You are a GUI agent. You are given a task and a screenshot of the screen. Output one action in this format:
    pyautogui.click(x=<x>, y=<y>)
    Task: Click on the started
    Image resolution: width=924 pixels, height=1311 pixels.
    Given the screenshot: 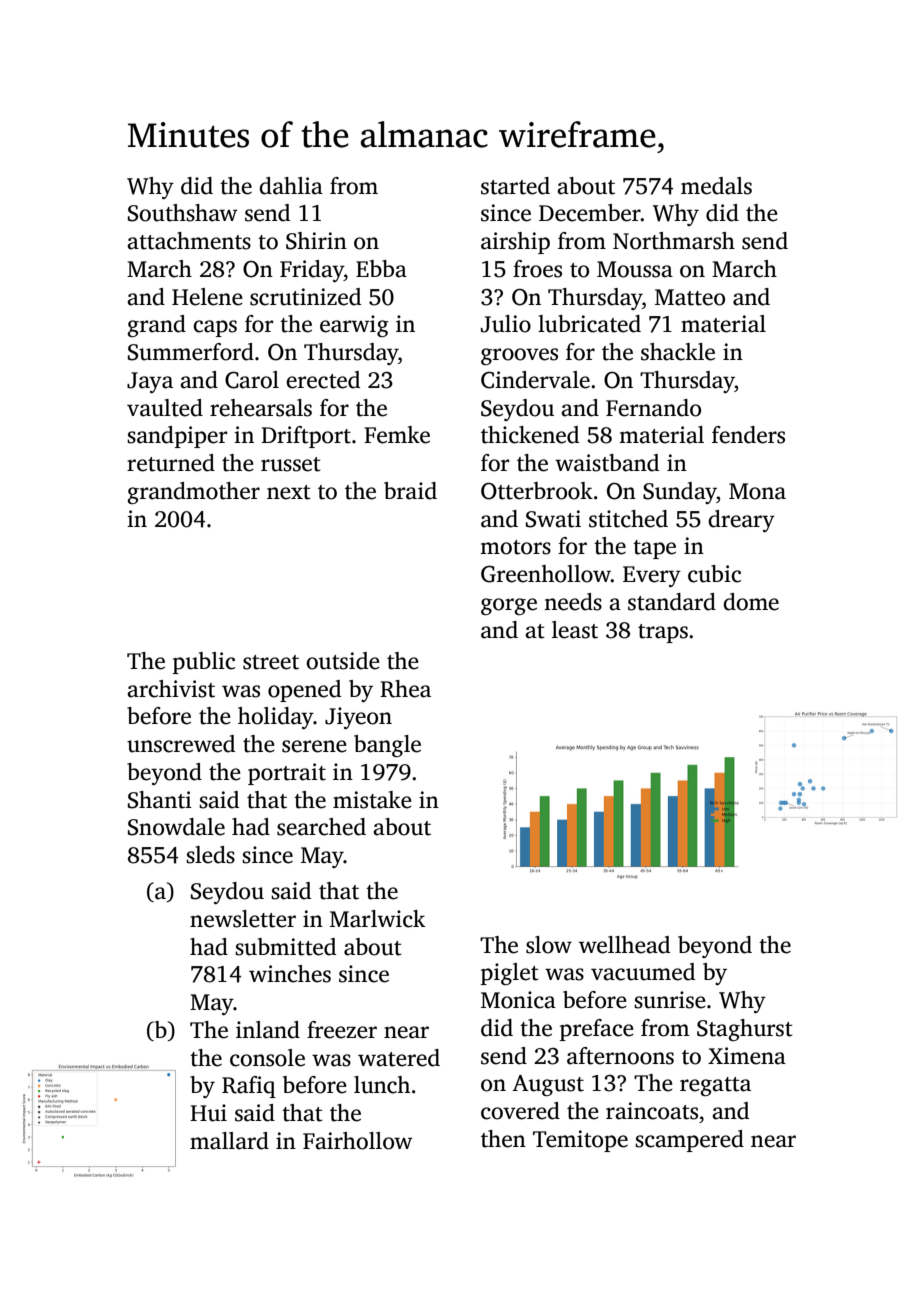 What is the action you would take?
    pyautogui.click(x=515, y=186)
